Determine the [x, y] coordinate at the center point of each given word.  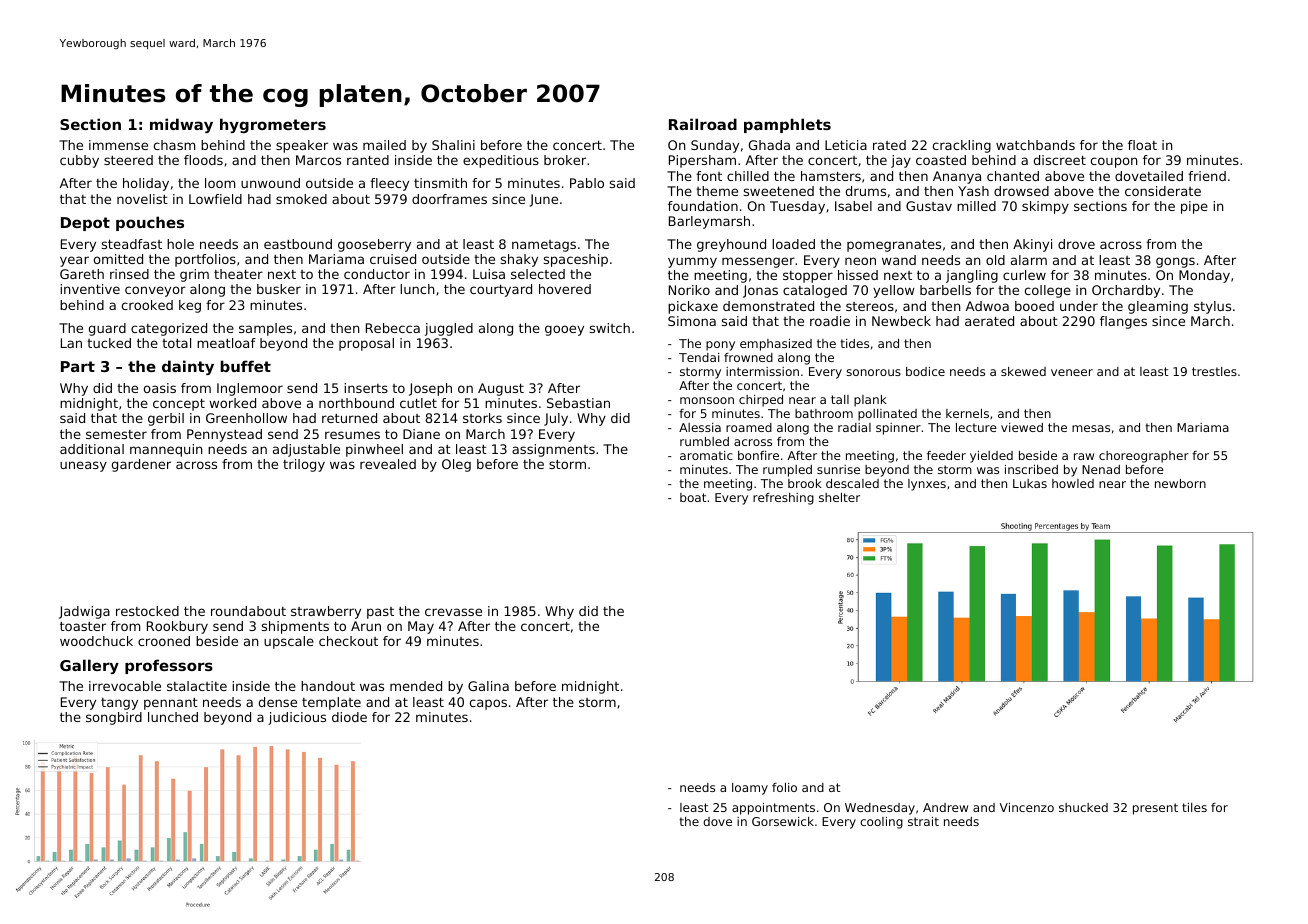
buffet [245, 366]
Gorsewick [783, 821]
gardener [141, 465]
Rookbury [177, 627]
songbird [114, 718]
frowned [748, 357]
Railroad [703, 124]
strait [923, 821]
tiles [1194, 807]
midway [181, 125]
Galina [488, 686]
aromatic [706, 455]
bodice [925, 371]
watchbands [1035, 145]
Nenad [1101, 469]
